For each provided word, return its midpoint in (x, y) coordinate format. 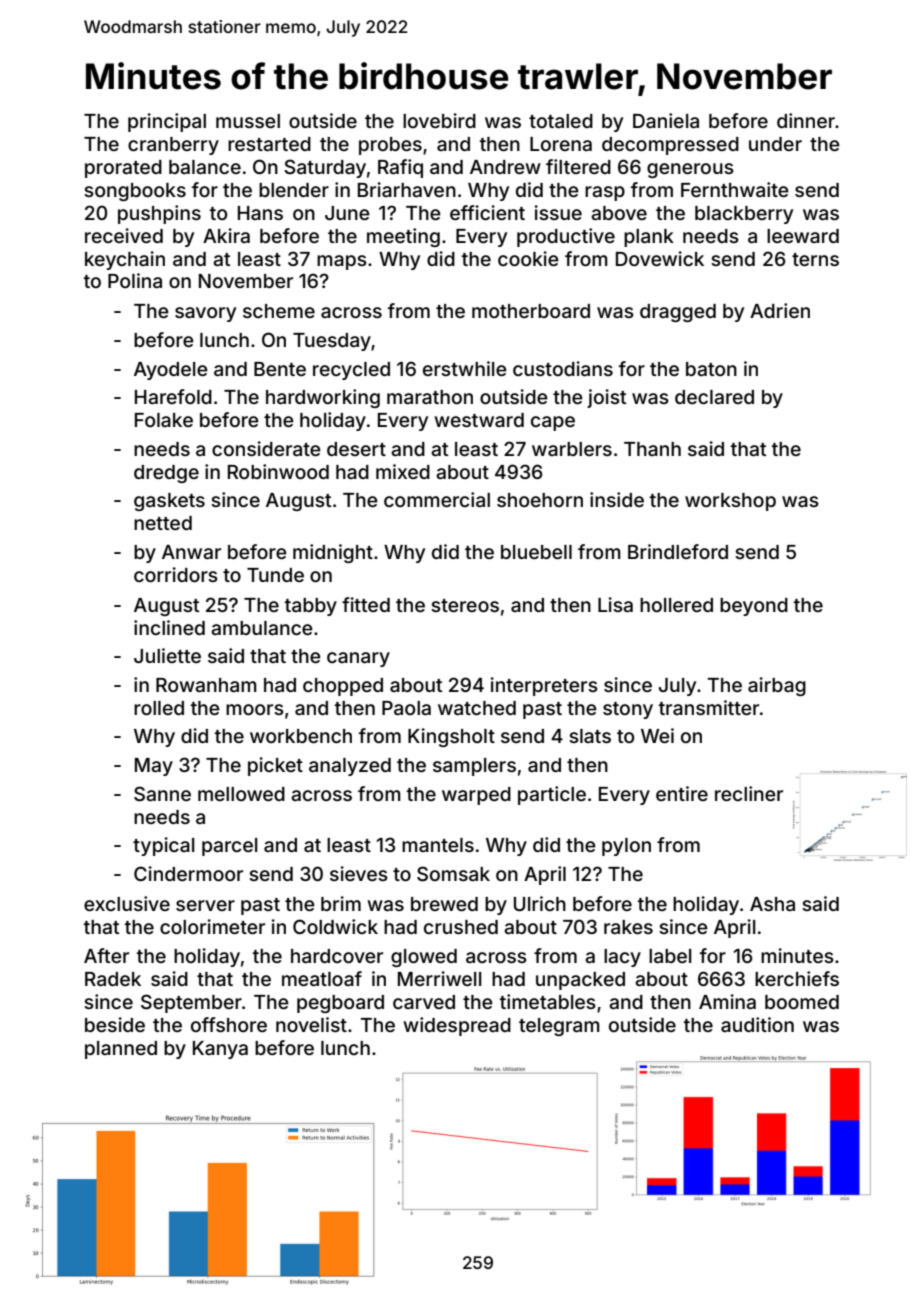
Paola (406, 708)
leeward (803, 236)
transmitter (709, 707)
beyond (754, 607)
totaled (561, 121)
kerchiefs (797, 978)
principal (167, 122)
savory (205, 314)
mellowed (241, 794)
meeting (403, 237)
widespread (457, 1026)
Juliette (167, 655)
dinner (806, 120)
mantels (438, 845)
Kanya (220, 1050)
